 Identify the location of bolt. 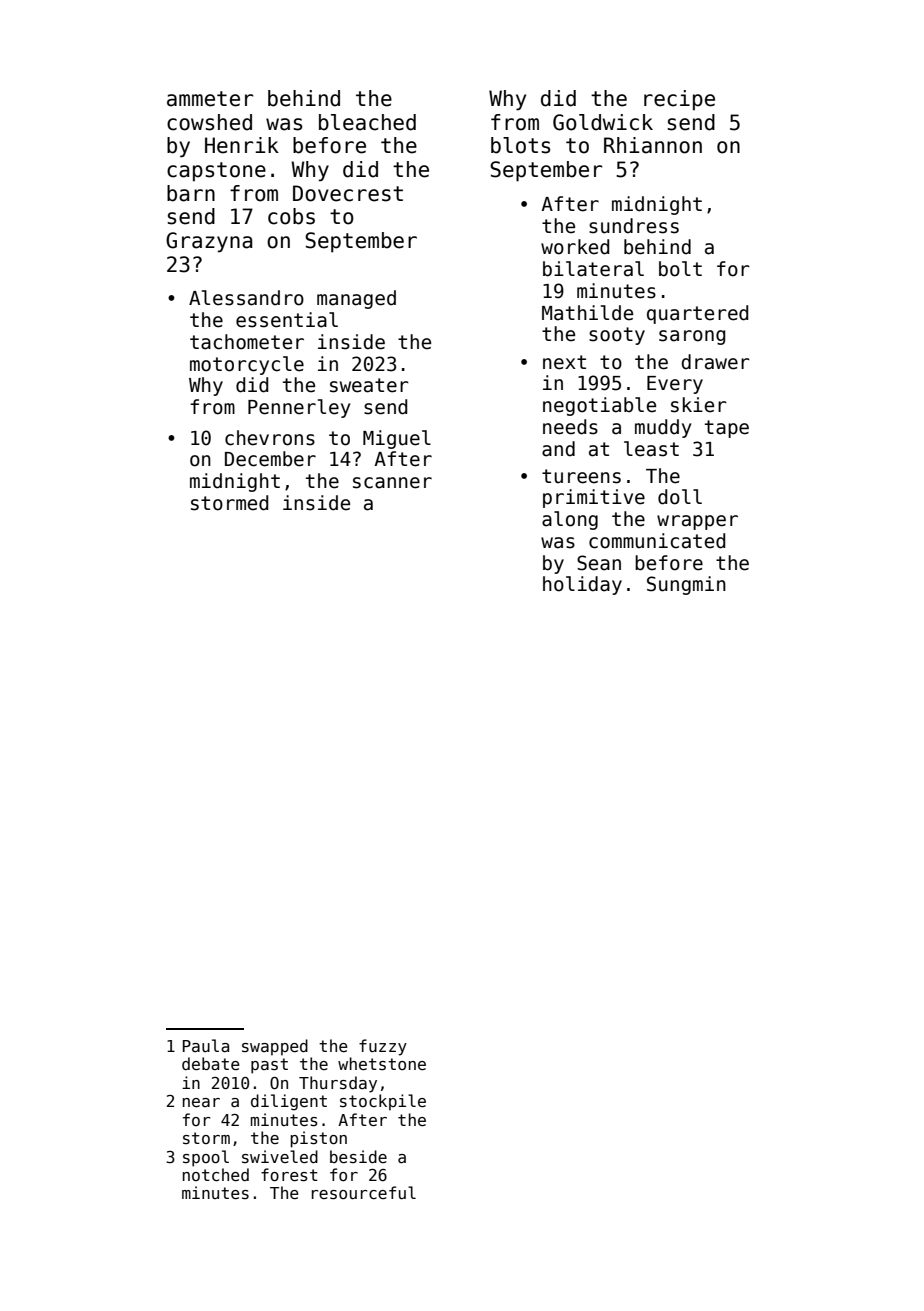
(680, 269).
